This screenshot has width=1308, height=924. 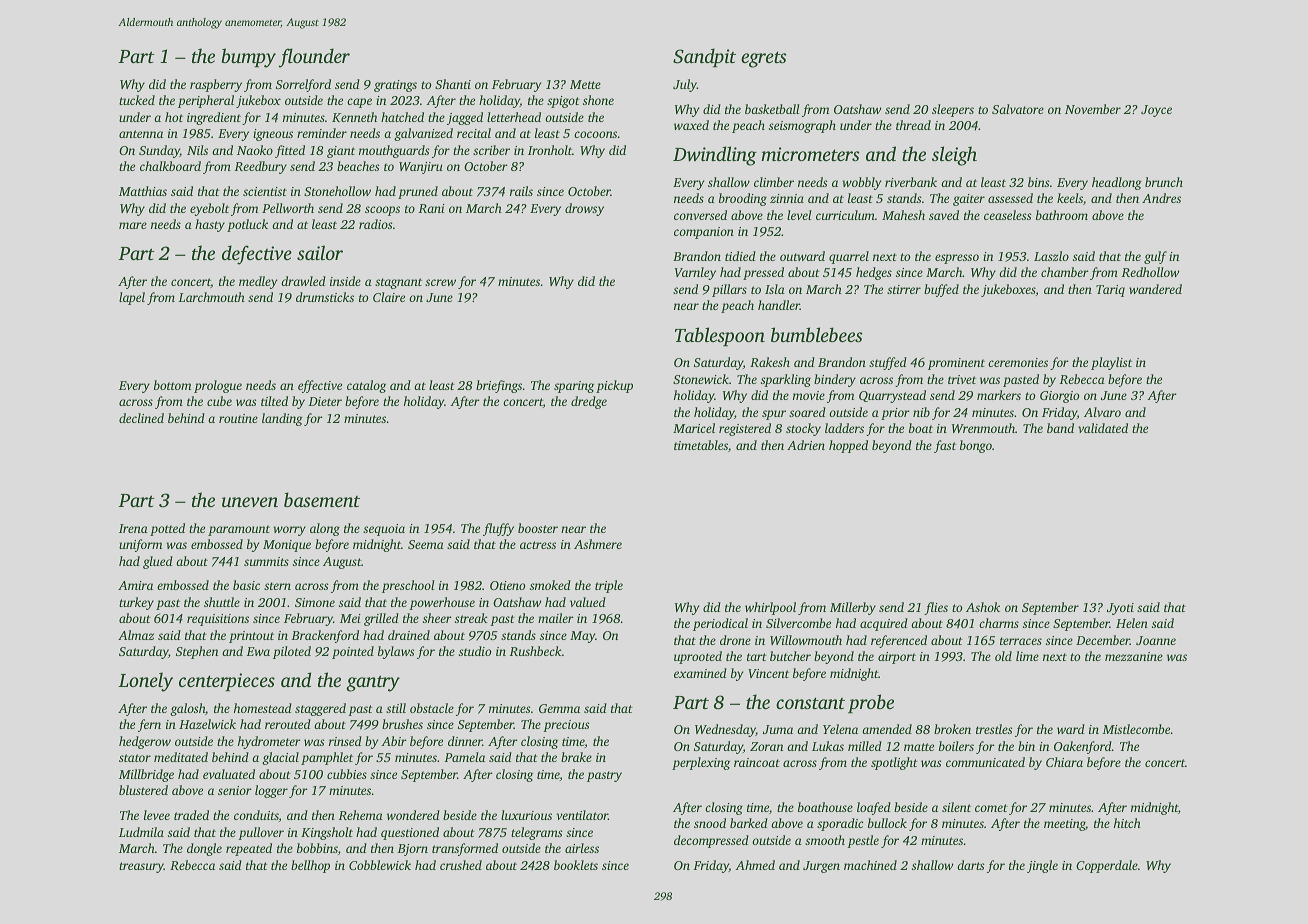 I want to click on meeting, so click(x=1065, y=825).
